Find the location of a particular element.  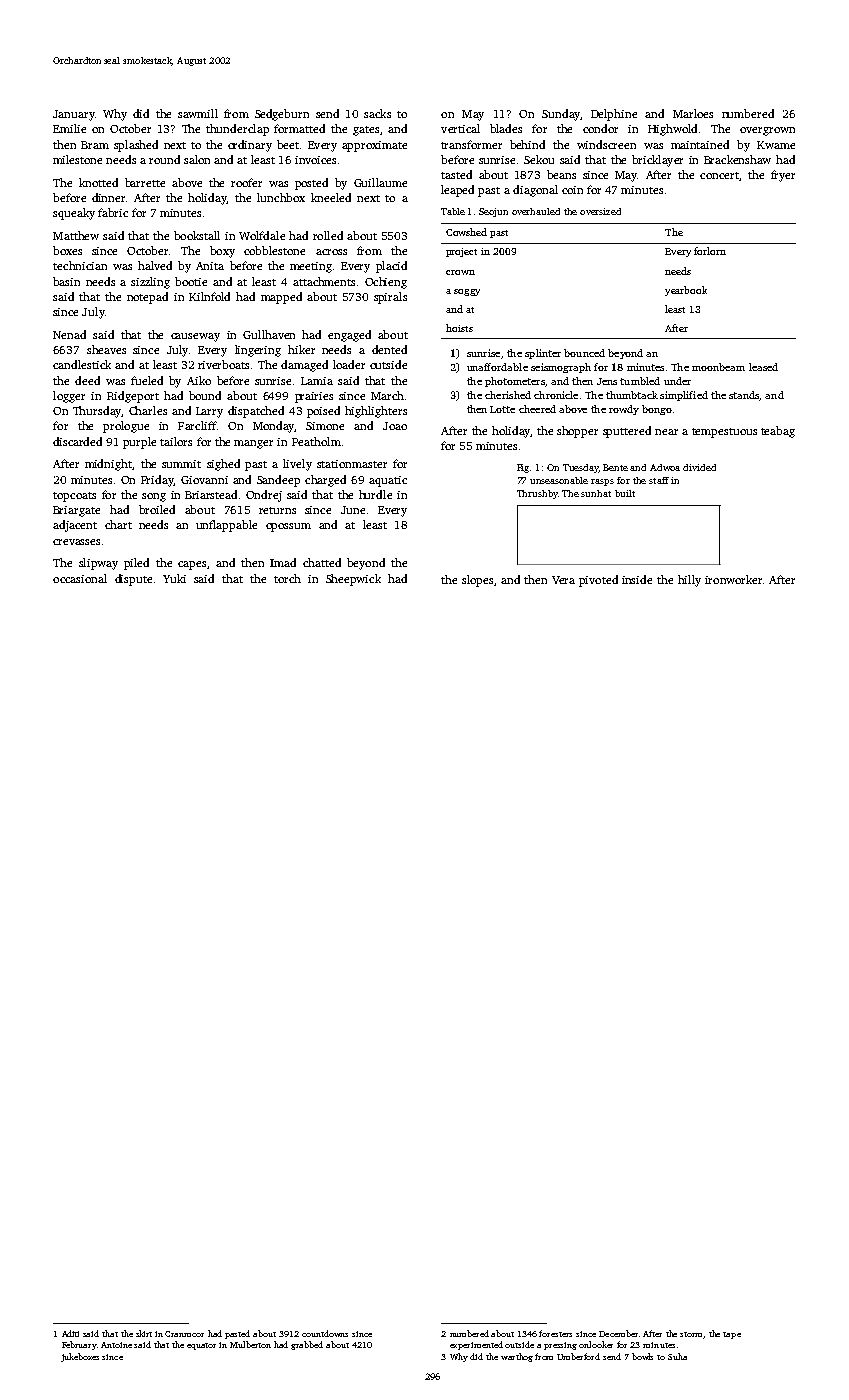

dispute is located at coordinates (133, 580).
